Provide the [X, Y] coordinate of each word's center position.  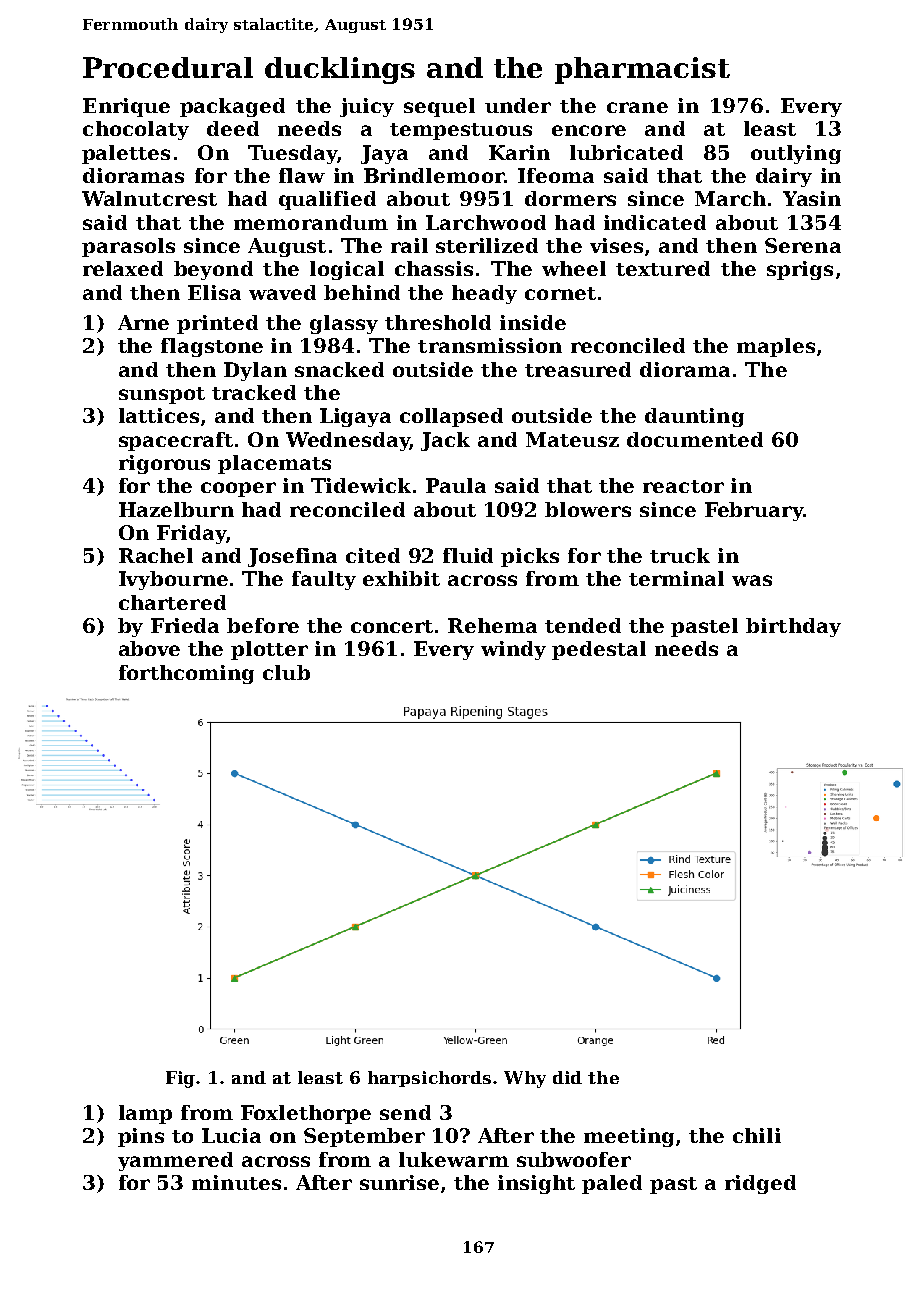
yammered [175, 1161]
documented [695, 439]
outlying [796, 154]
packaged [232, 107]
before [263, 625]
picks [530, 557]
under [518, 105]
